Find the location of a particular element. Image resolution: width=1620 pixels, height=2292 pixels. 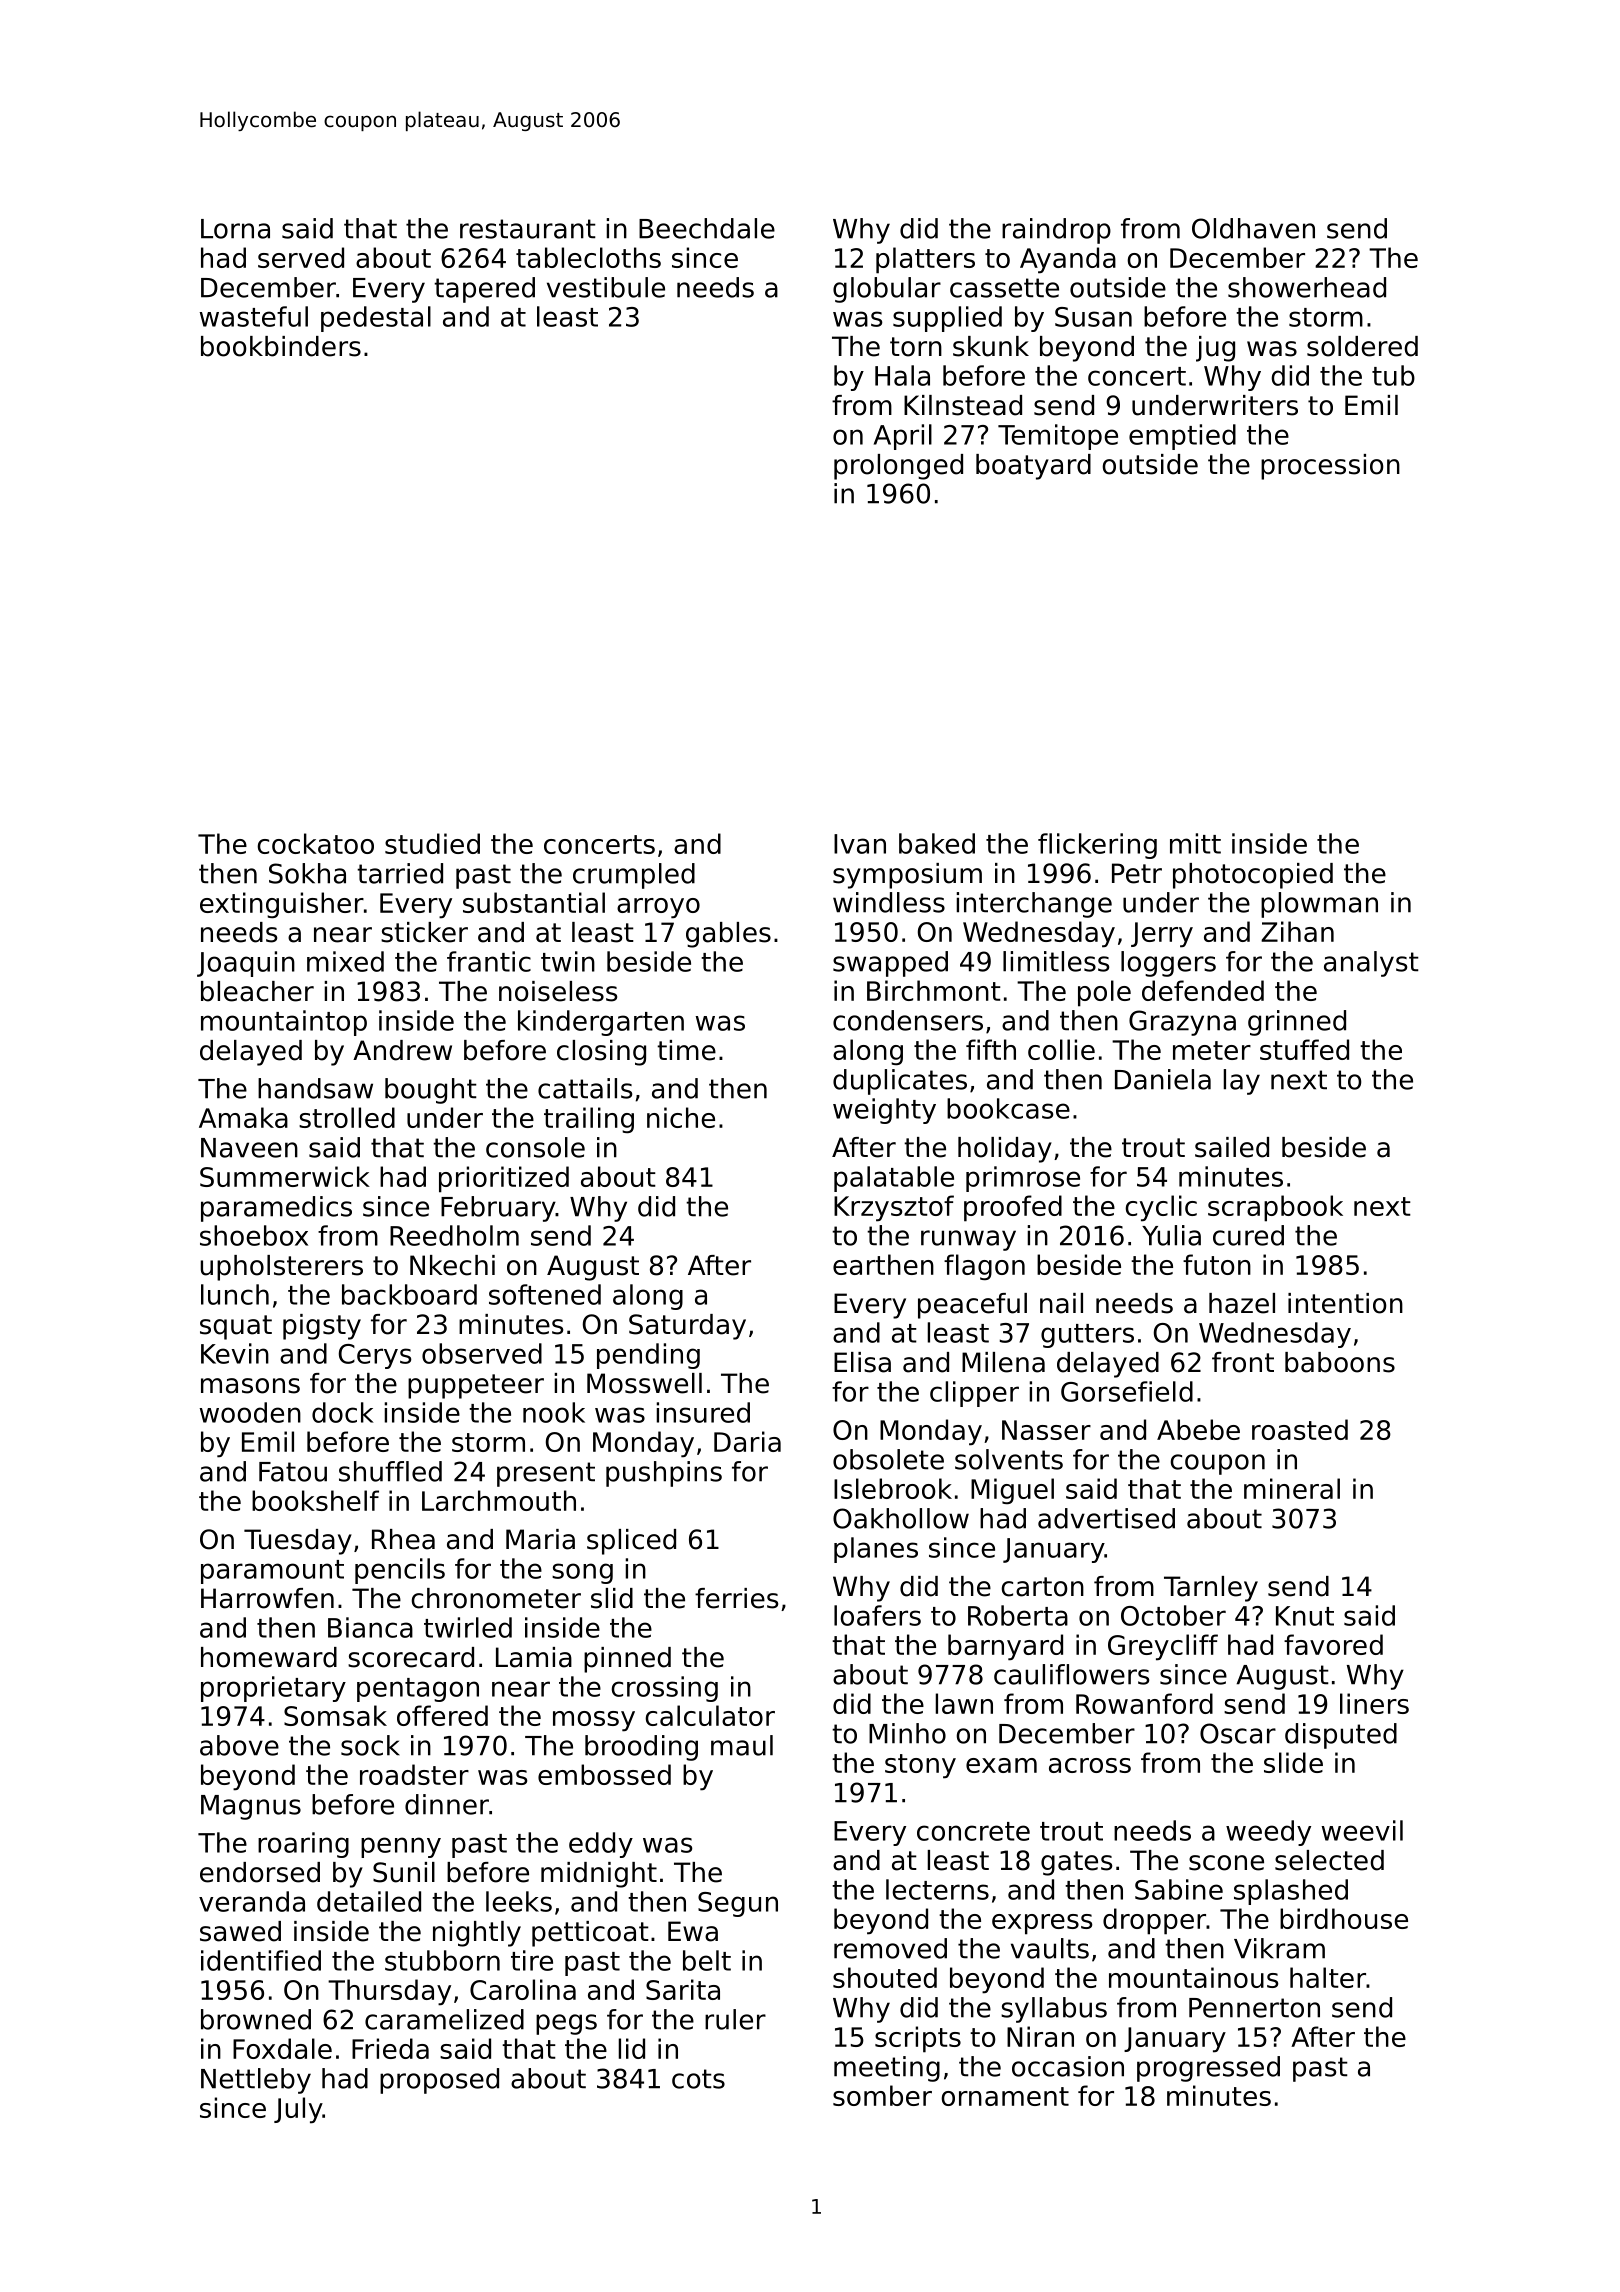

proposed is located at coordinates (439, 2081).
